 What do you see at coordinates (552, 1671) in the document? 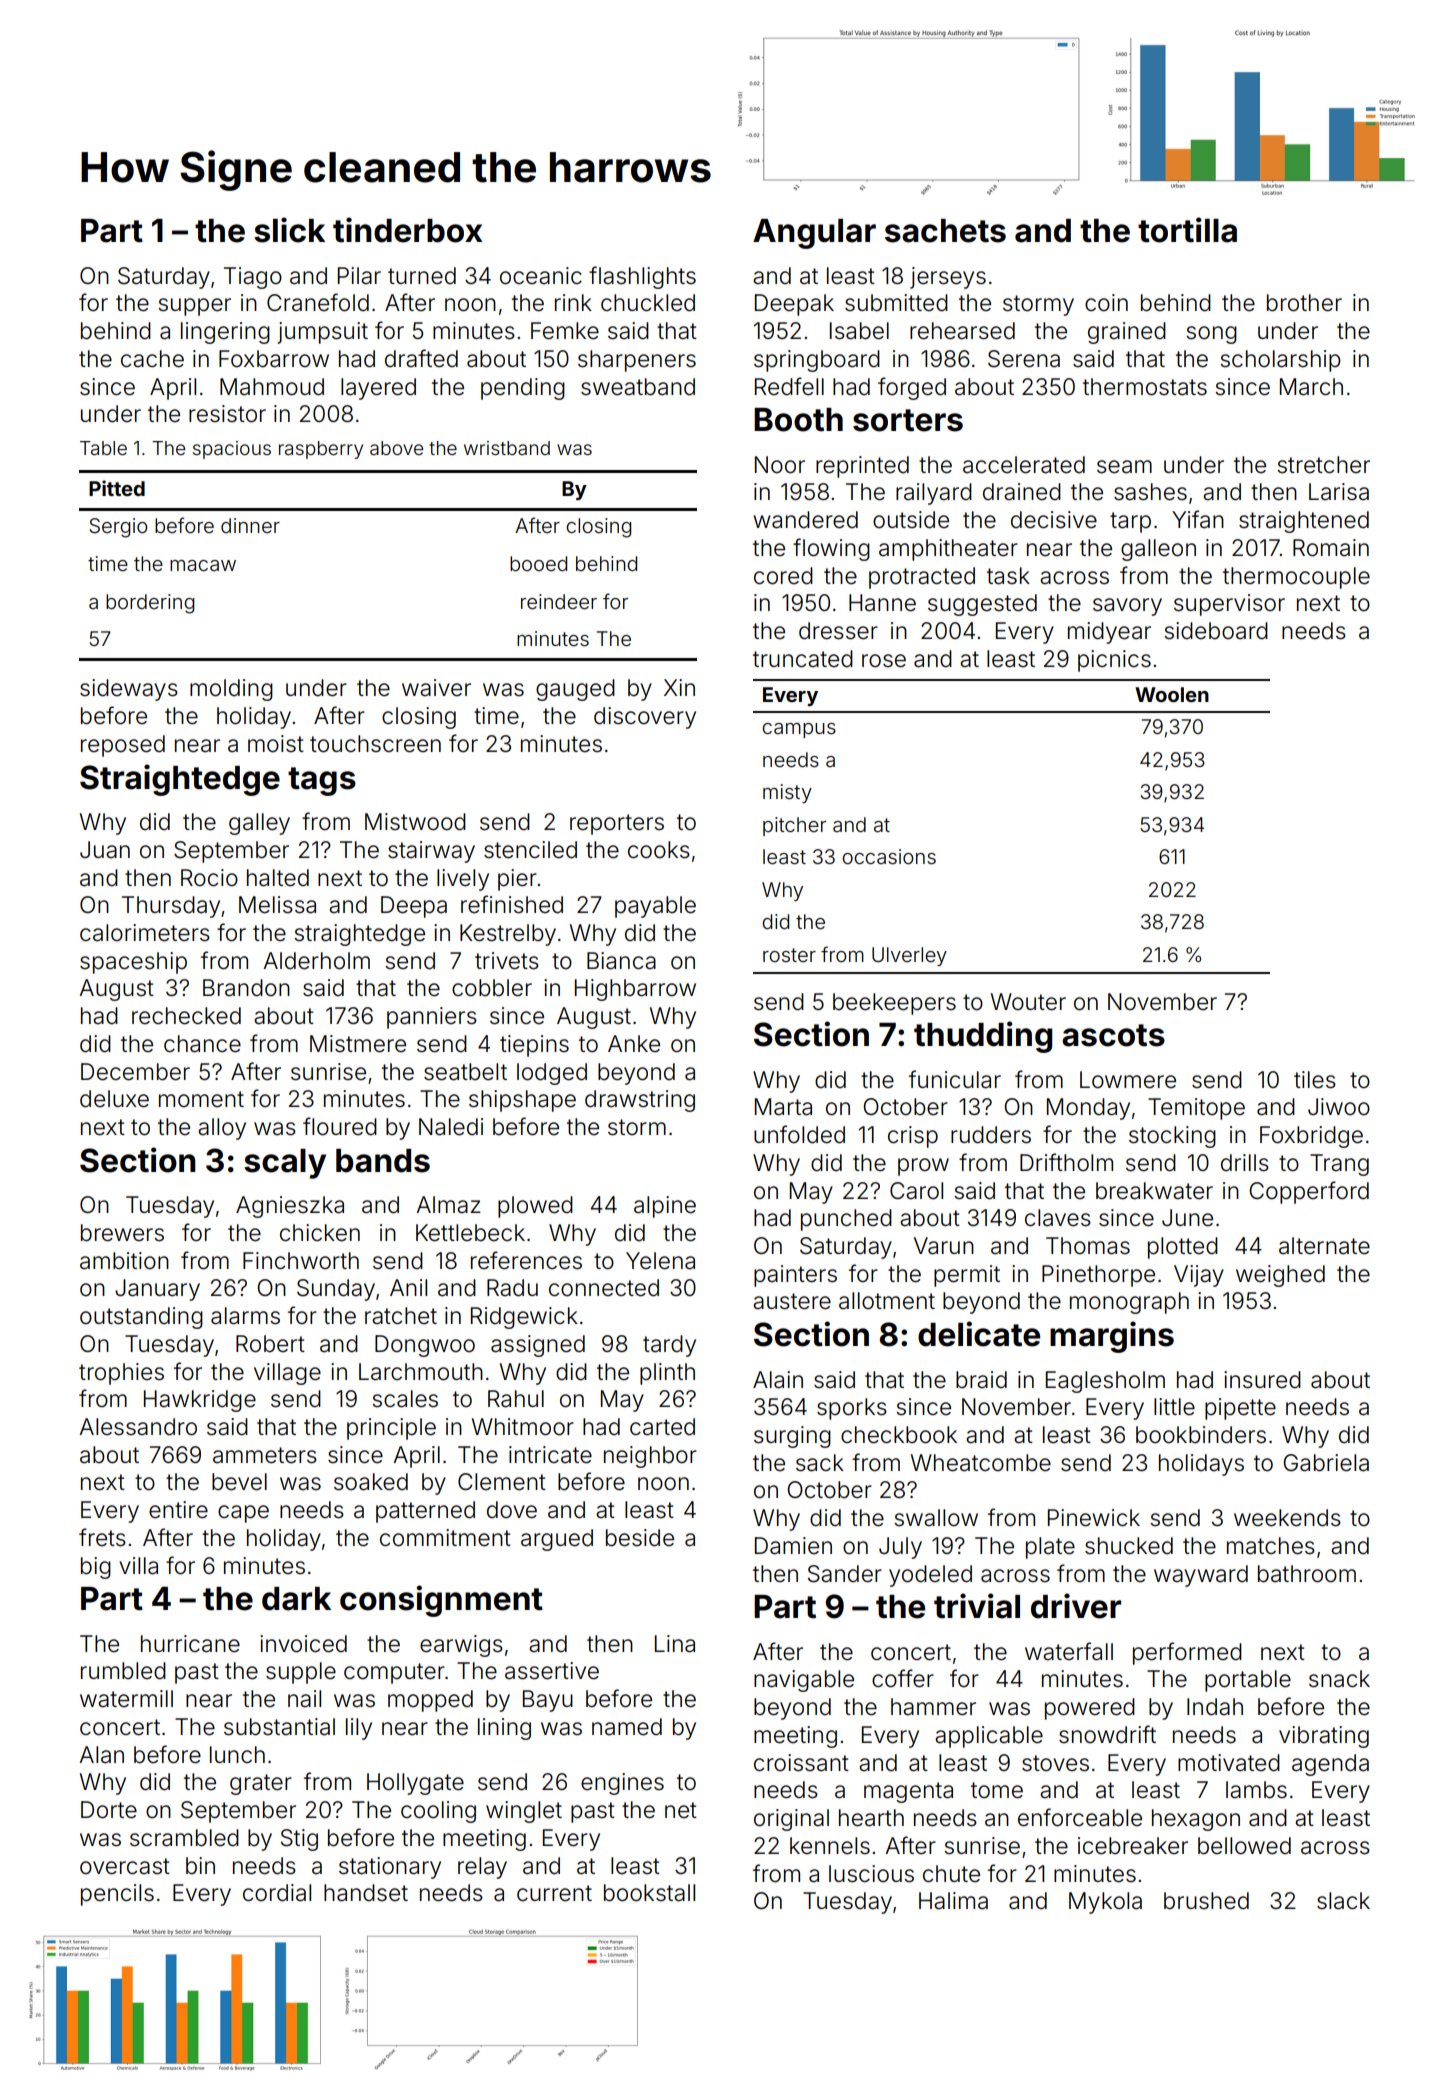
I see `assertive` at bounding box center [552, 1671].
